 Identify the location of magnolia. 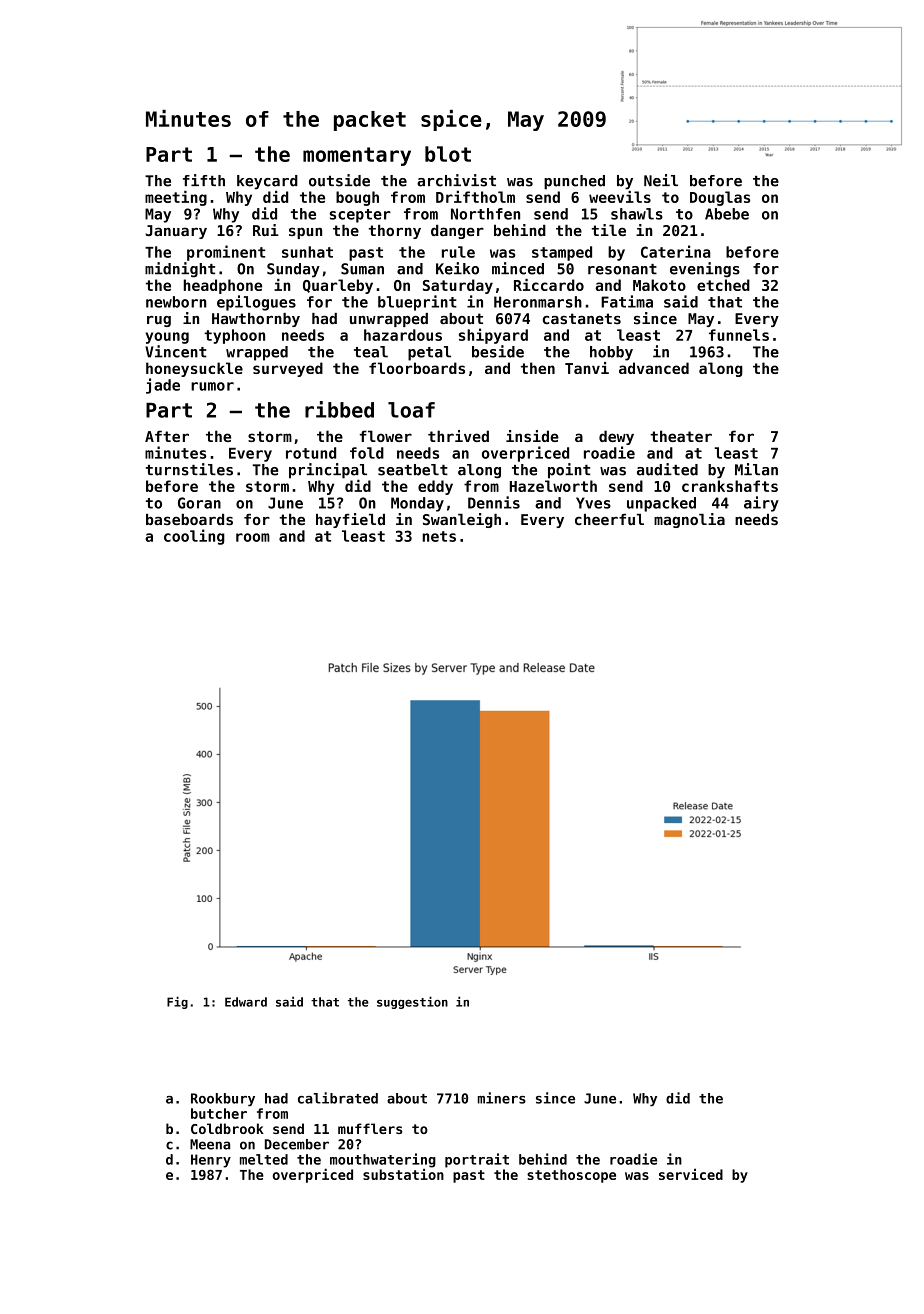
(689, 520).
